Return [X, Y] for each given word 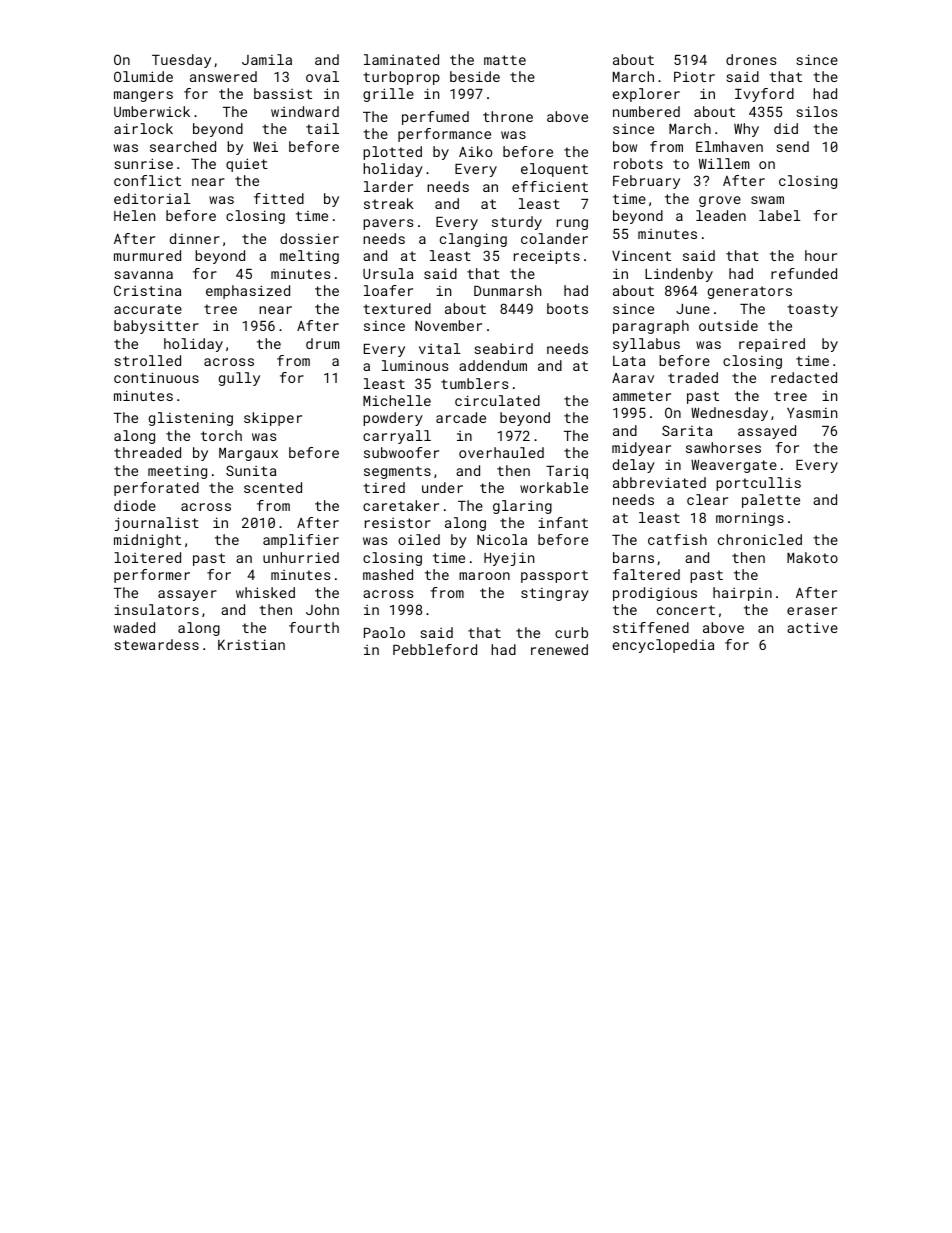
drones [751, 59]
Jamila [267, 59]
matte [505, 60]
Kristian [251, 644]
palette [771, 501]
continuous [156, 377]
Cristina [147, 290]
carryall [397, 437]
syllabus [646, 345]
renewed [559, 649]
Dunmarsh [507, 290]
